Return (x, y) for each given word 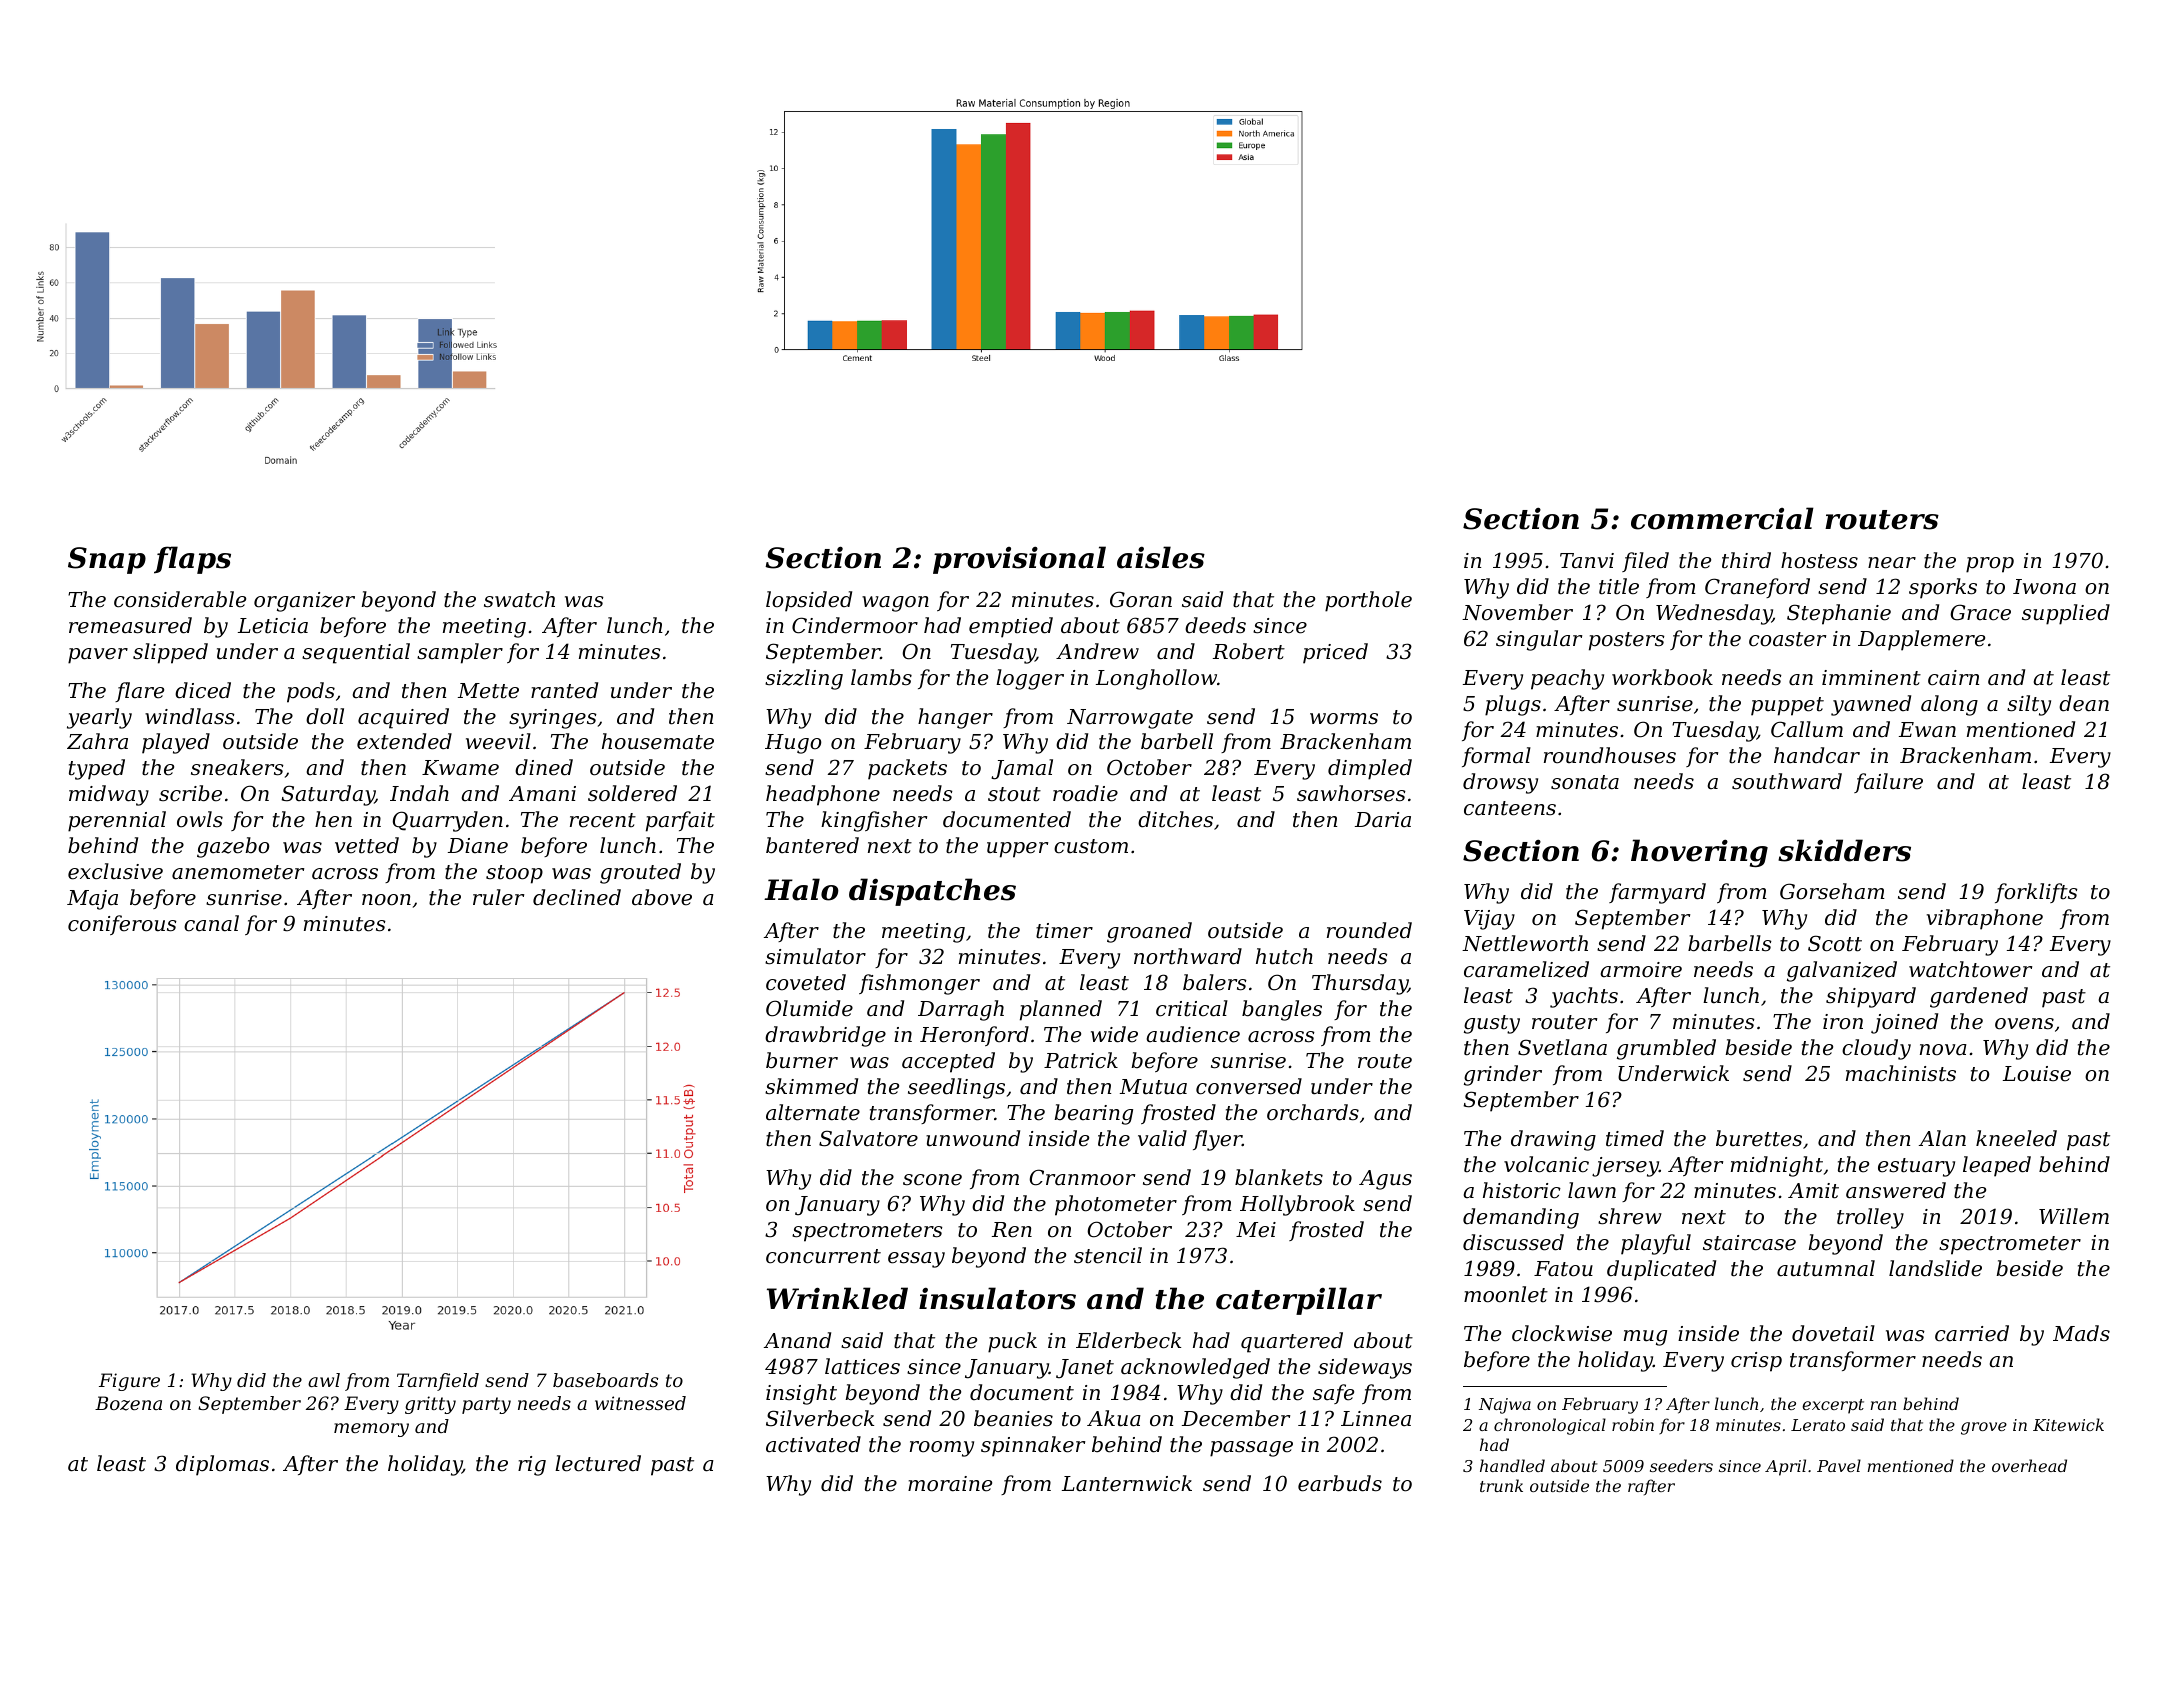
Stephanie (1839, 614)
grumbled (1666, 1049)
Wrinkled (837, 1298)
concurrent (823, 1256)
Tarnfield (438, 1382)
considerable (180, 599)
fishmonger (919, 984)
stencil (1108, 1255)
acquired (403, 718)
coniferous (122, 925)
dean (2084, 703)
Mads (2081, 1333)
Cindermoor (855, 625)
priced (1335, 653)
